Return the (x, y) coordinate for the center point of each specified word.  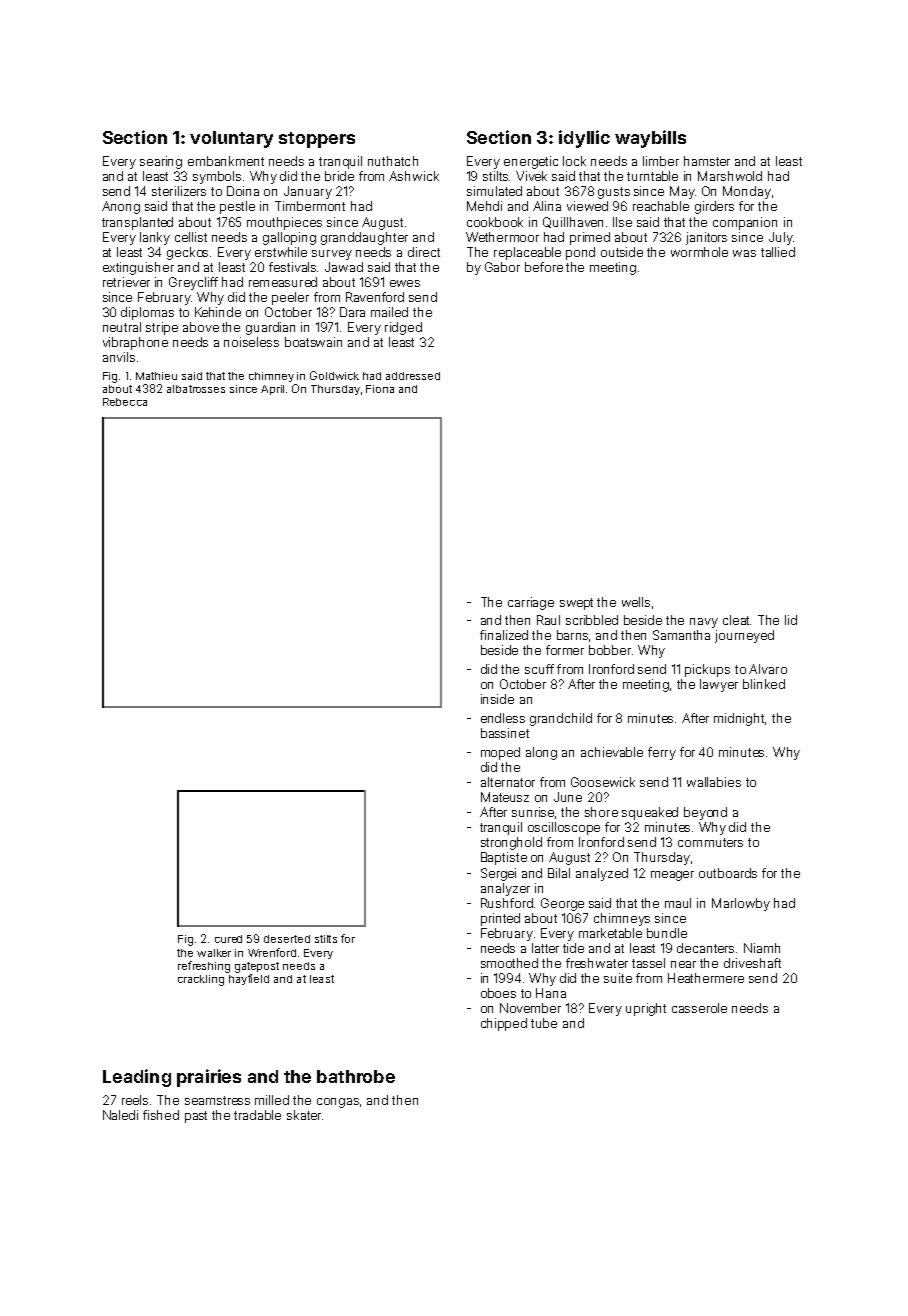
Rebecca (125, 402)
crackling (201, 980)
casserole (699, 1008)
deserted (287, 939)
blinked (764, 684)
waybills (650, 139)
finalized (504, 635)
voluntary (231, 139)
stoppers (317, 140)
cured (228, 939)
